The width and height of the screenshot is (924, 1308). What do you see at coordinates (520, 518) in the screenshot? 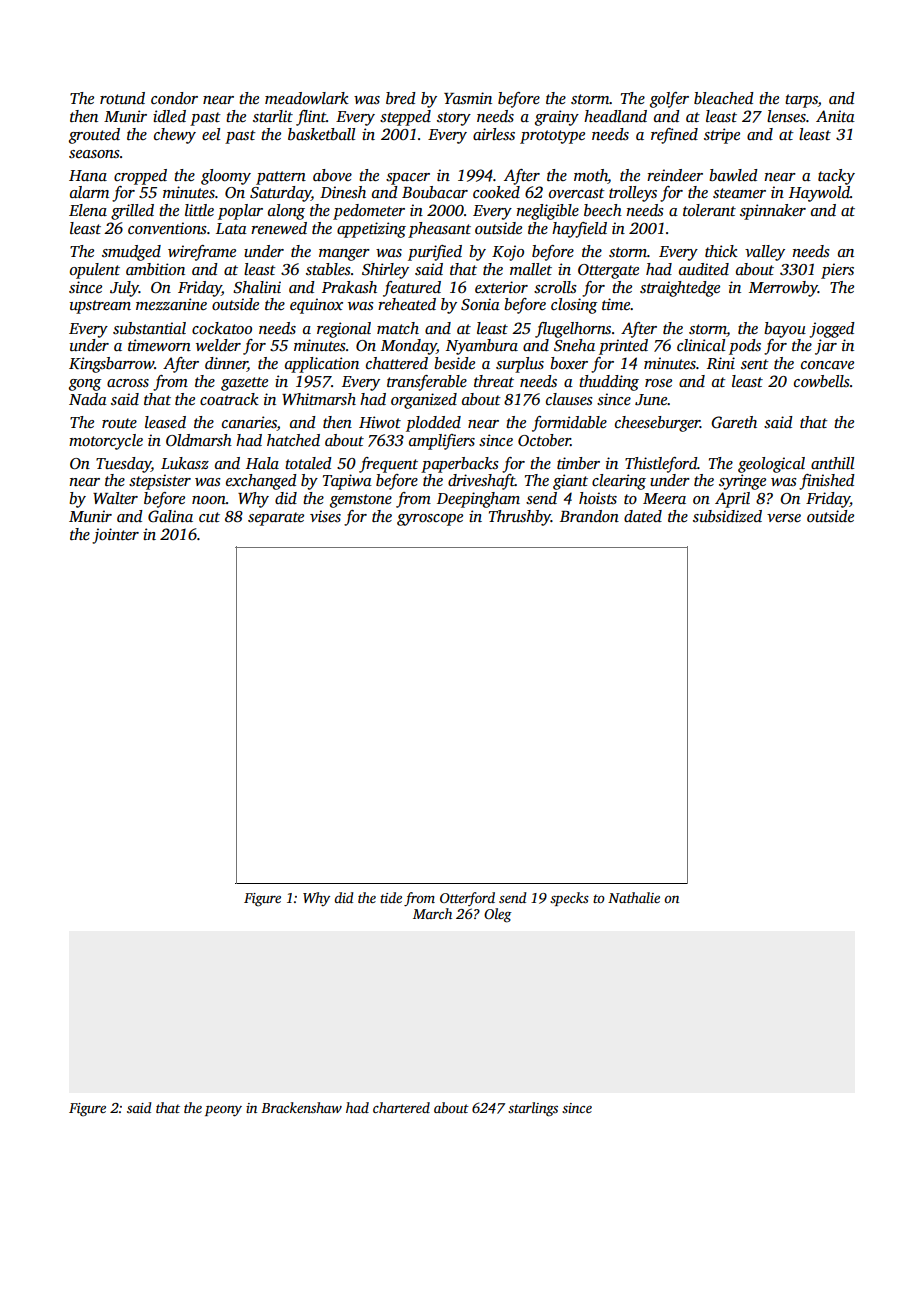
I see `Thrushby` at bounding box center [520, 518].
